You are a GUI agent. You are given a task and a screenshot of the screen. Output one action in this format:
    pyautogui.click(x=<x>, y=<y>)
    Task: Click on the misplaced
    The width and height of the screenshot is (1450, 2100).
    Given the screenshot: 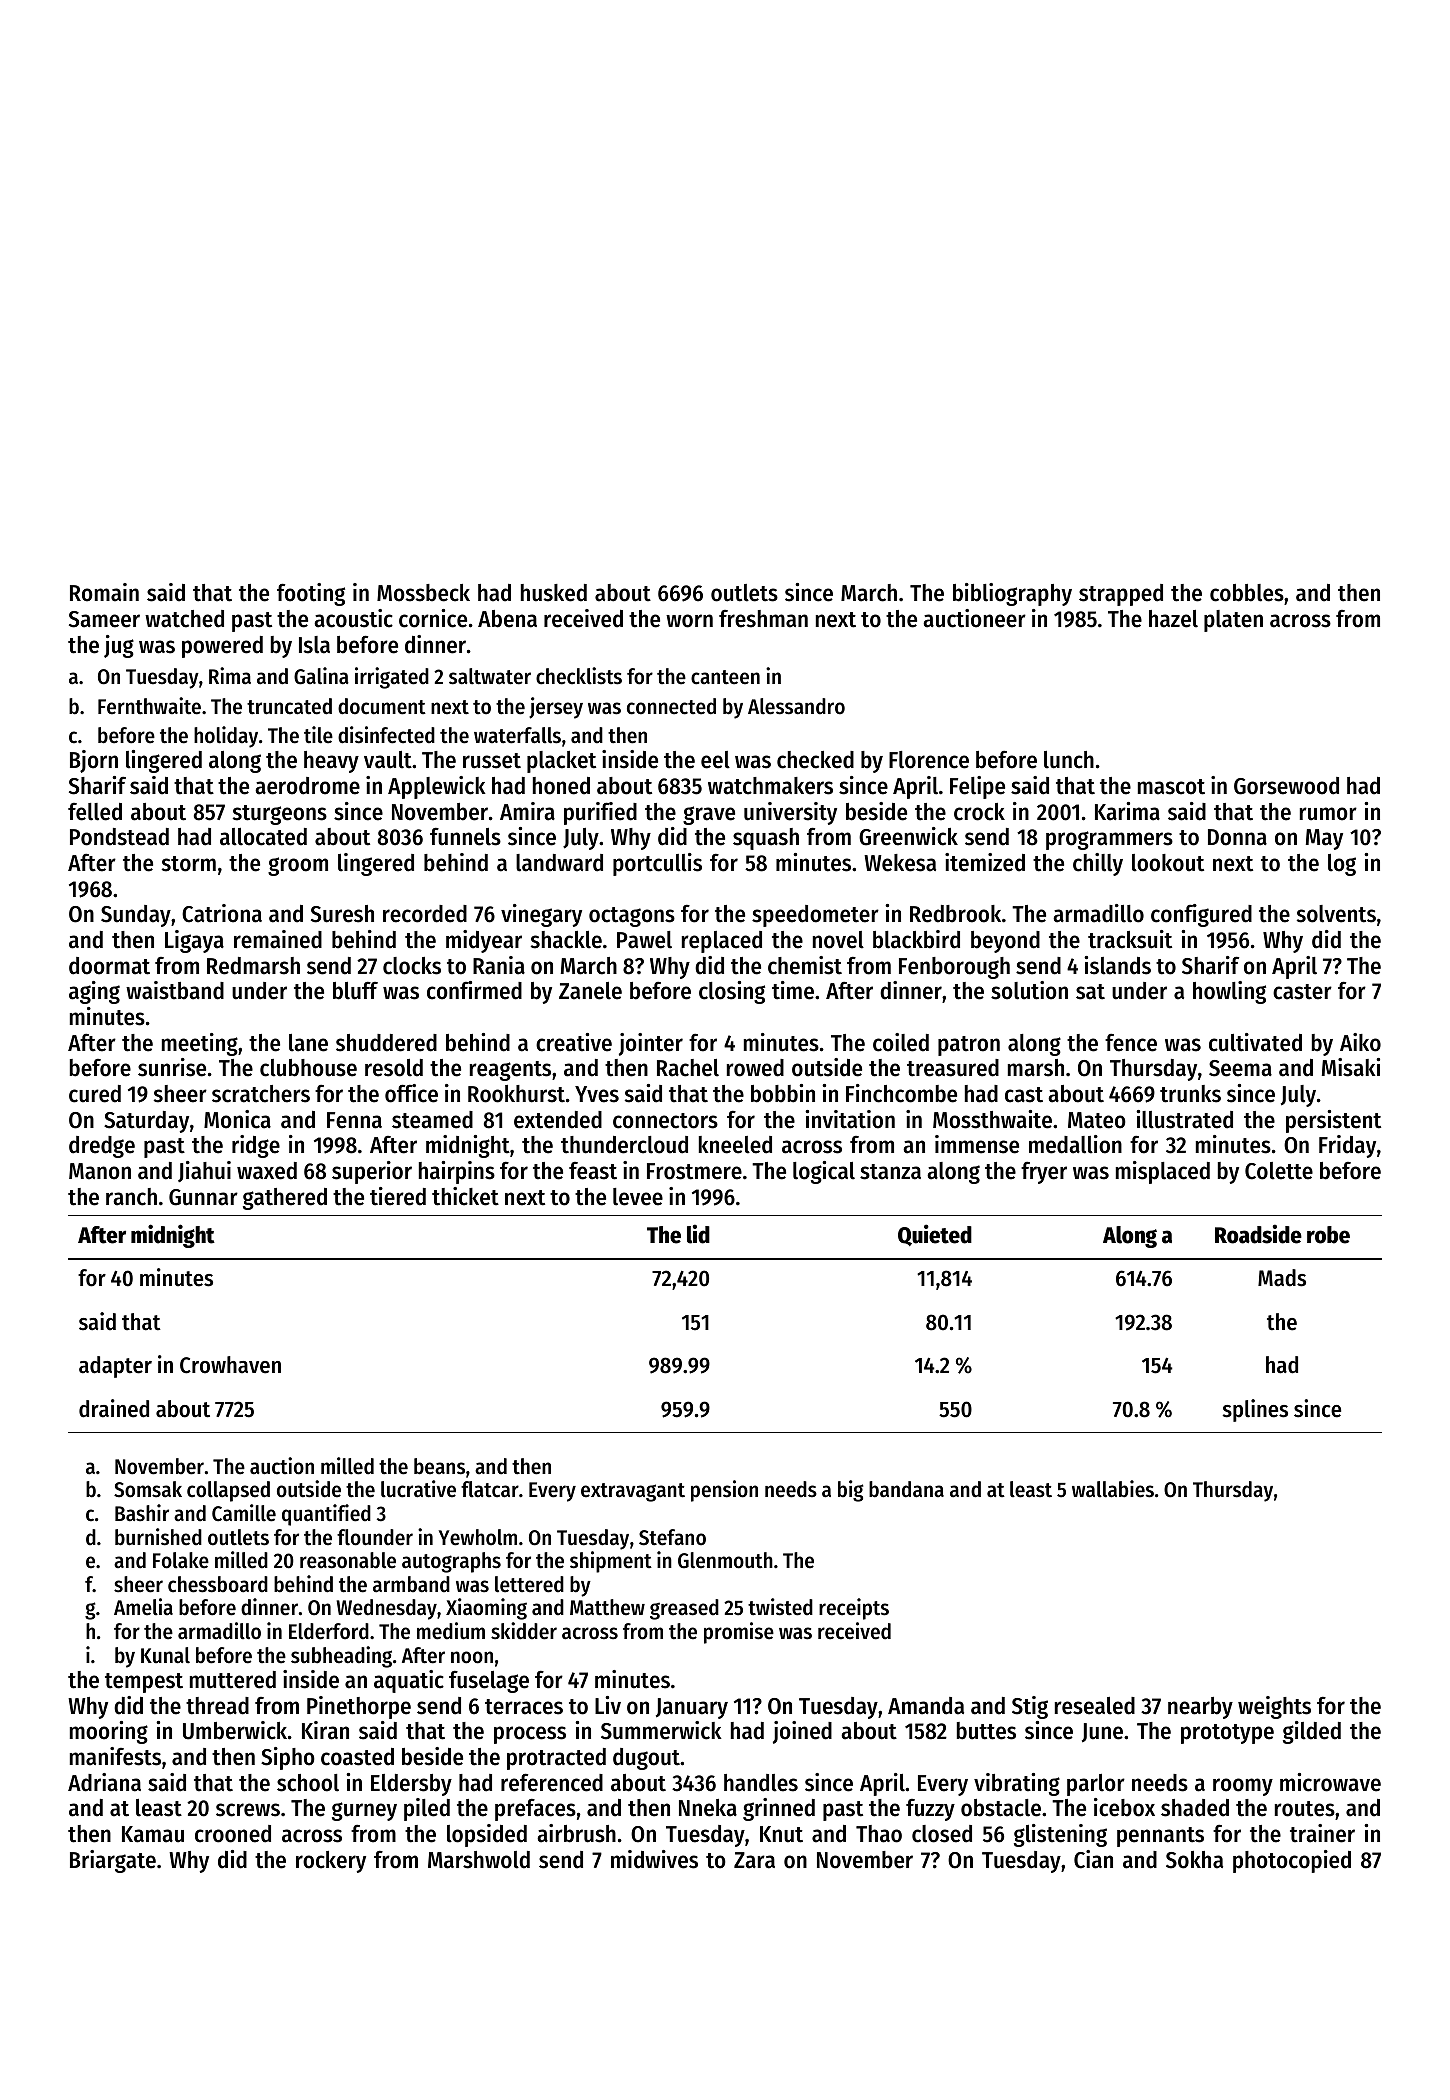 What is the action you would take?
    pyautogui.click(x=1163, y=1172)
